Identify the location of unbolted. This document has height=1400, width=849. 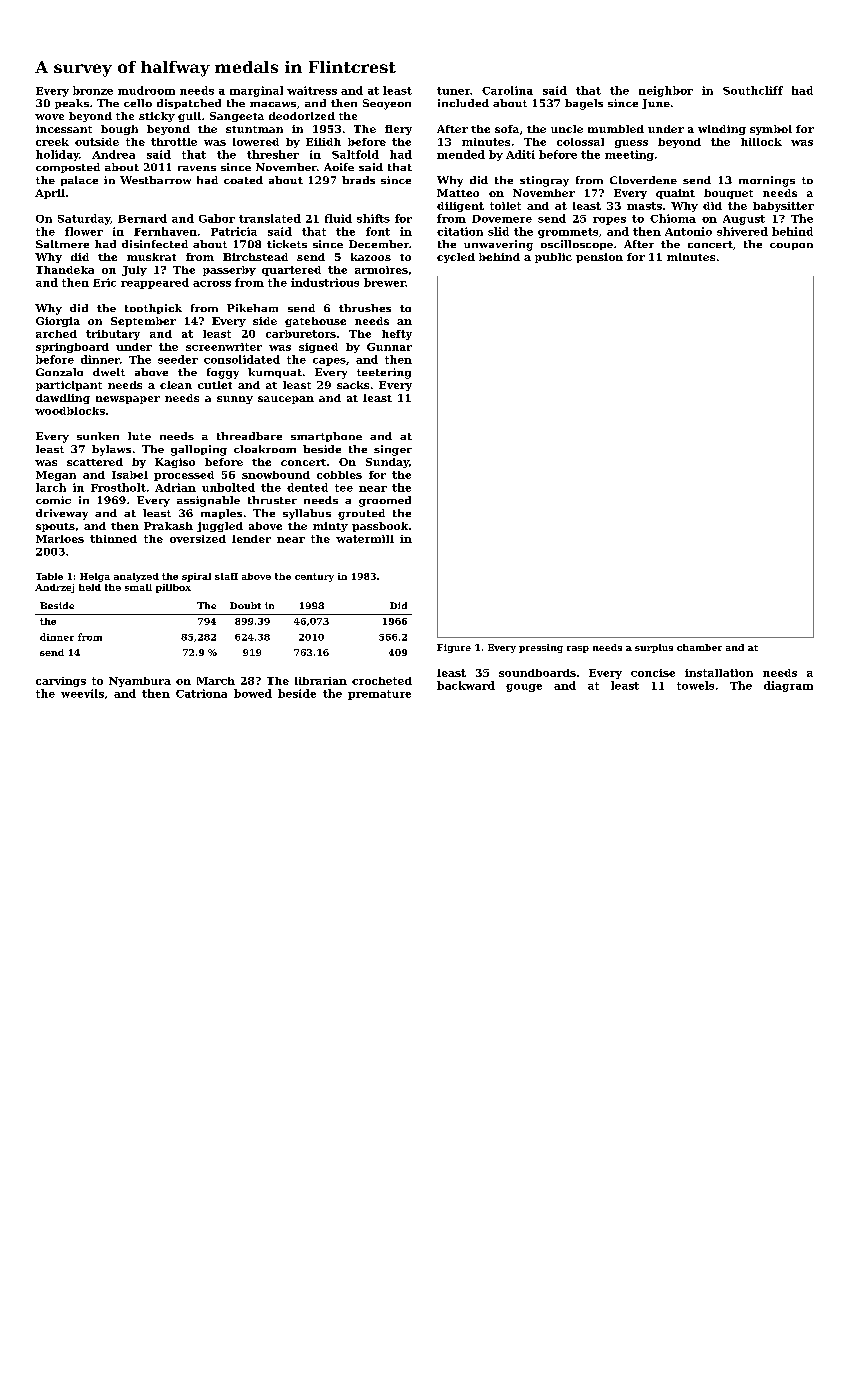
(228, 487).
